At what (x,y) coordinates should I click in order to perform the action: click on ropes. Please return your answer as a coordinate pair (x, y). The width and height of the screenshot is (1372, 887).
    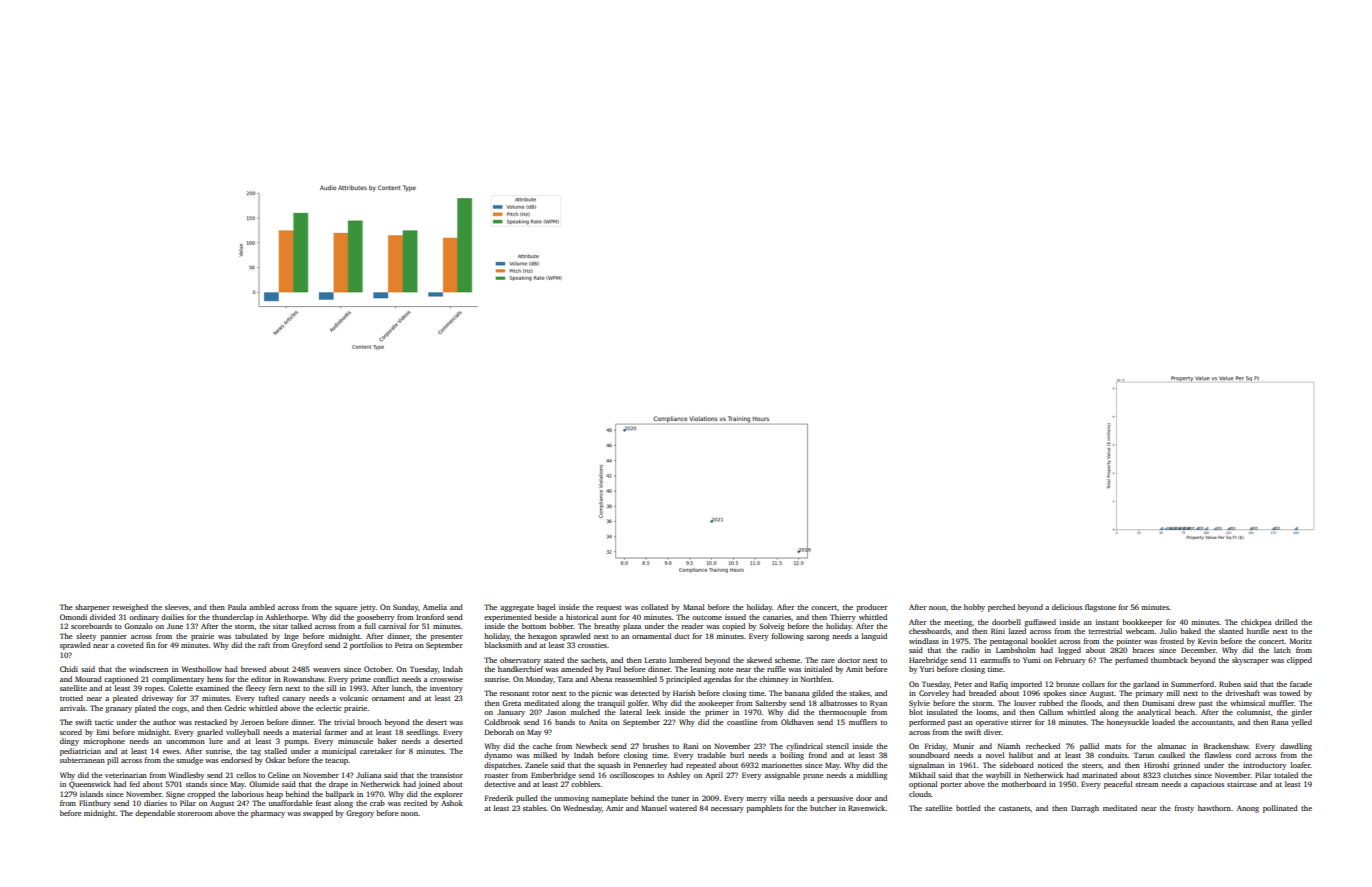
    Looking at the image, I should click on (154, 690).
